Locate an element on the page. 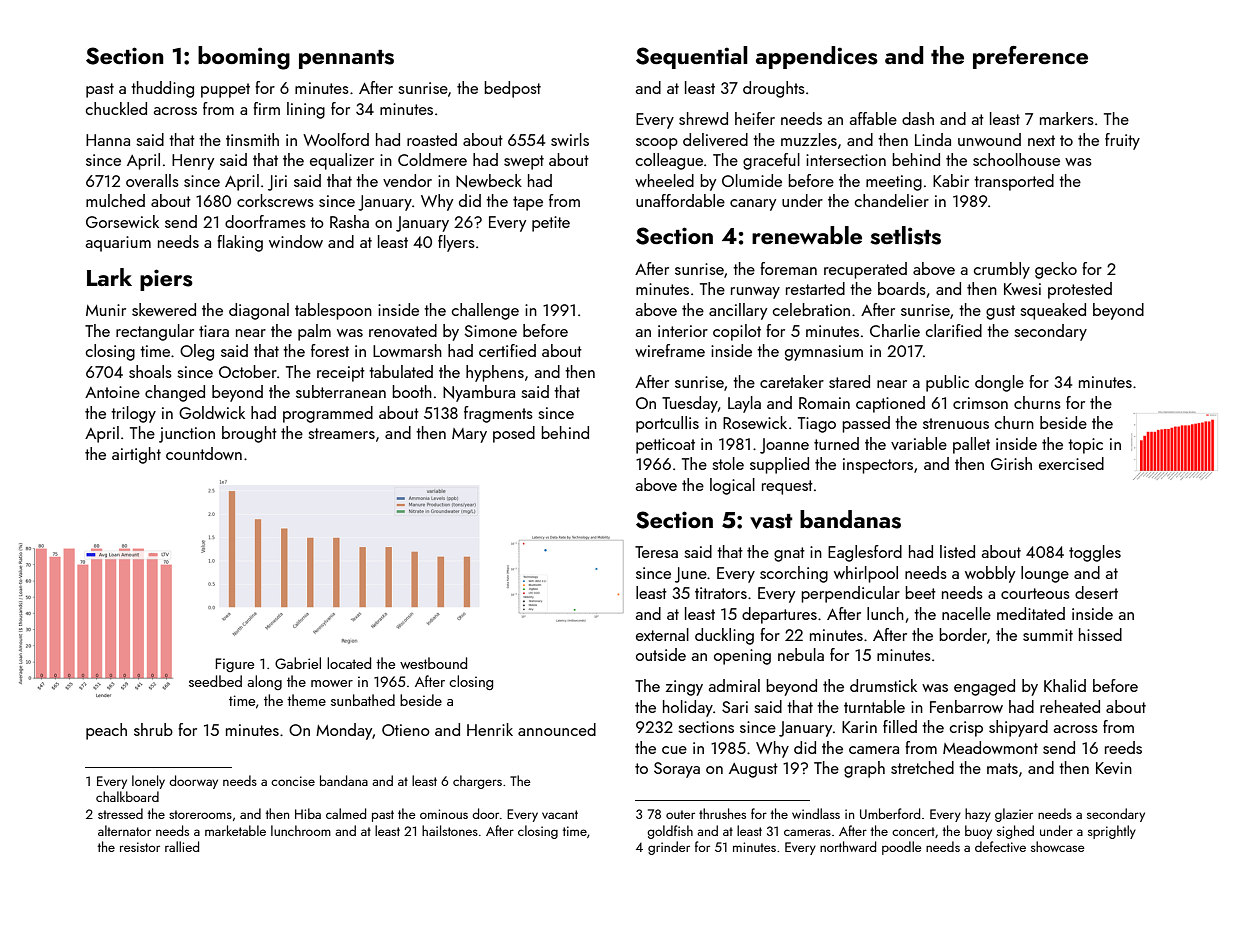  swept is located at coordinates (524, 162).
